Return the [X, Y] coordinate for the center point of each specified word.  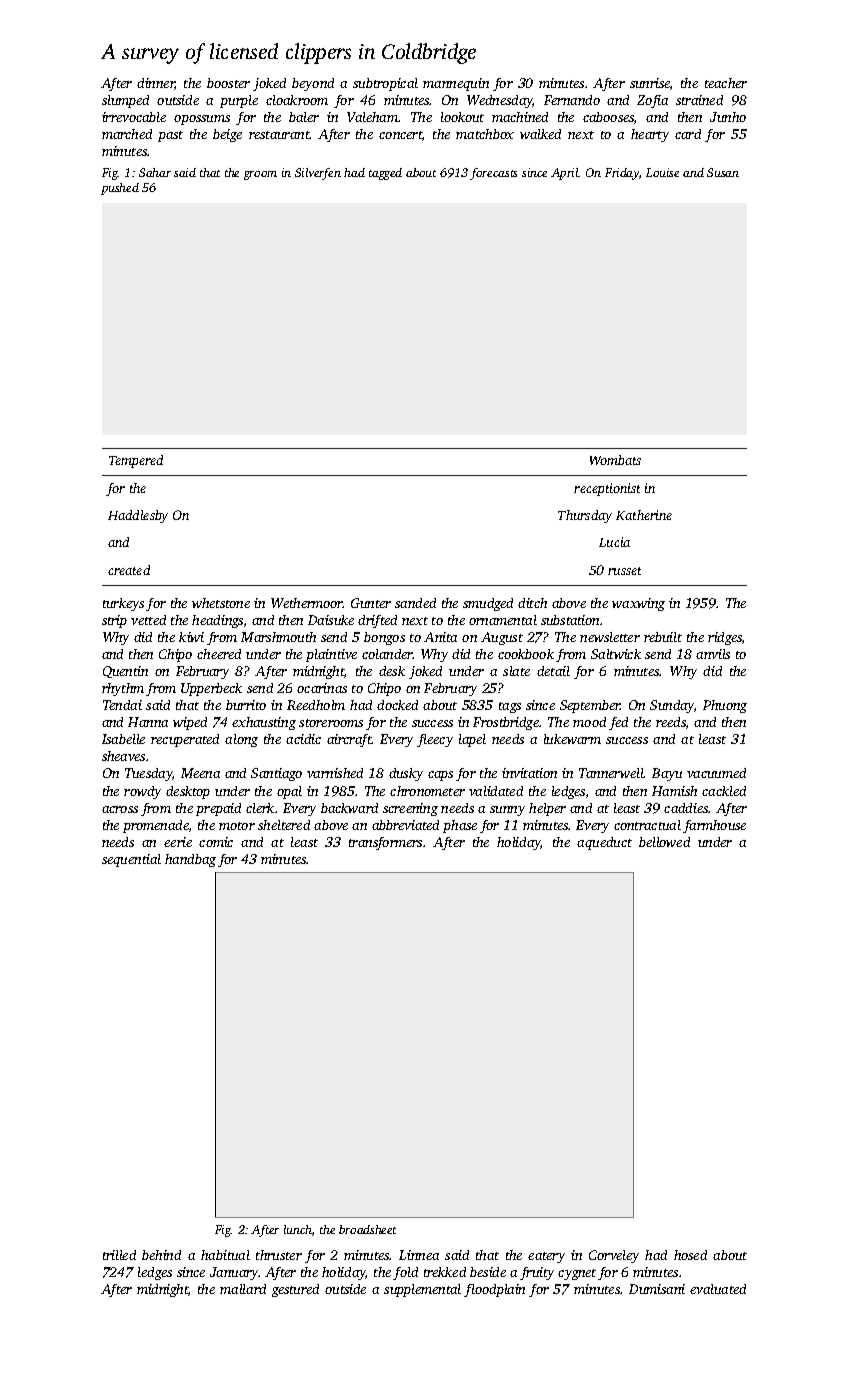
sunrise [650, 83]
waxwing [638, 604]
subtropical [385, 84]
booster [228, 83]
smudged [488, 604]
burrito [246, 705]
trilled [119, 1255]
